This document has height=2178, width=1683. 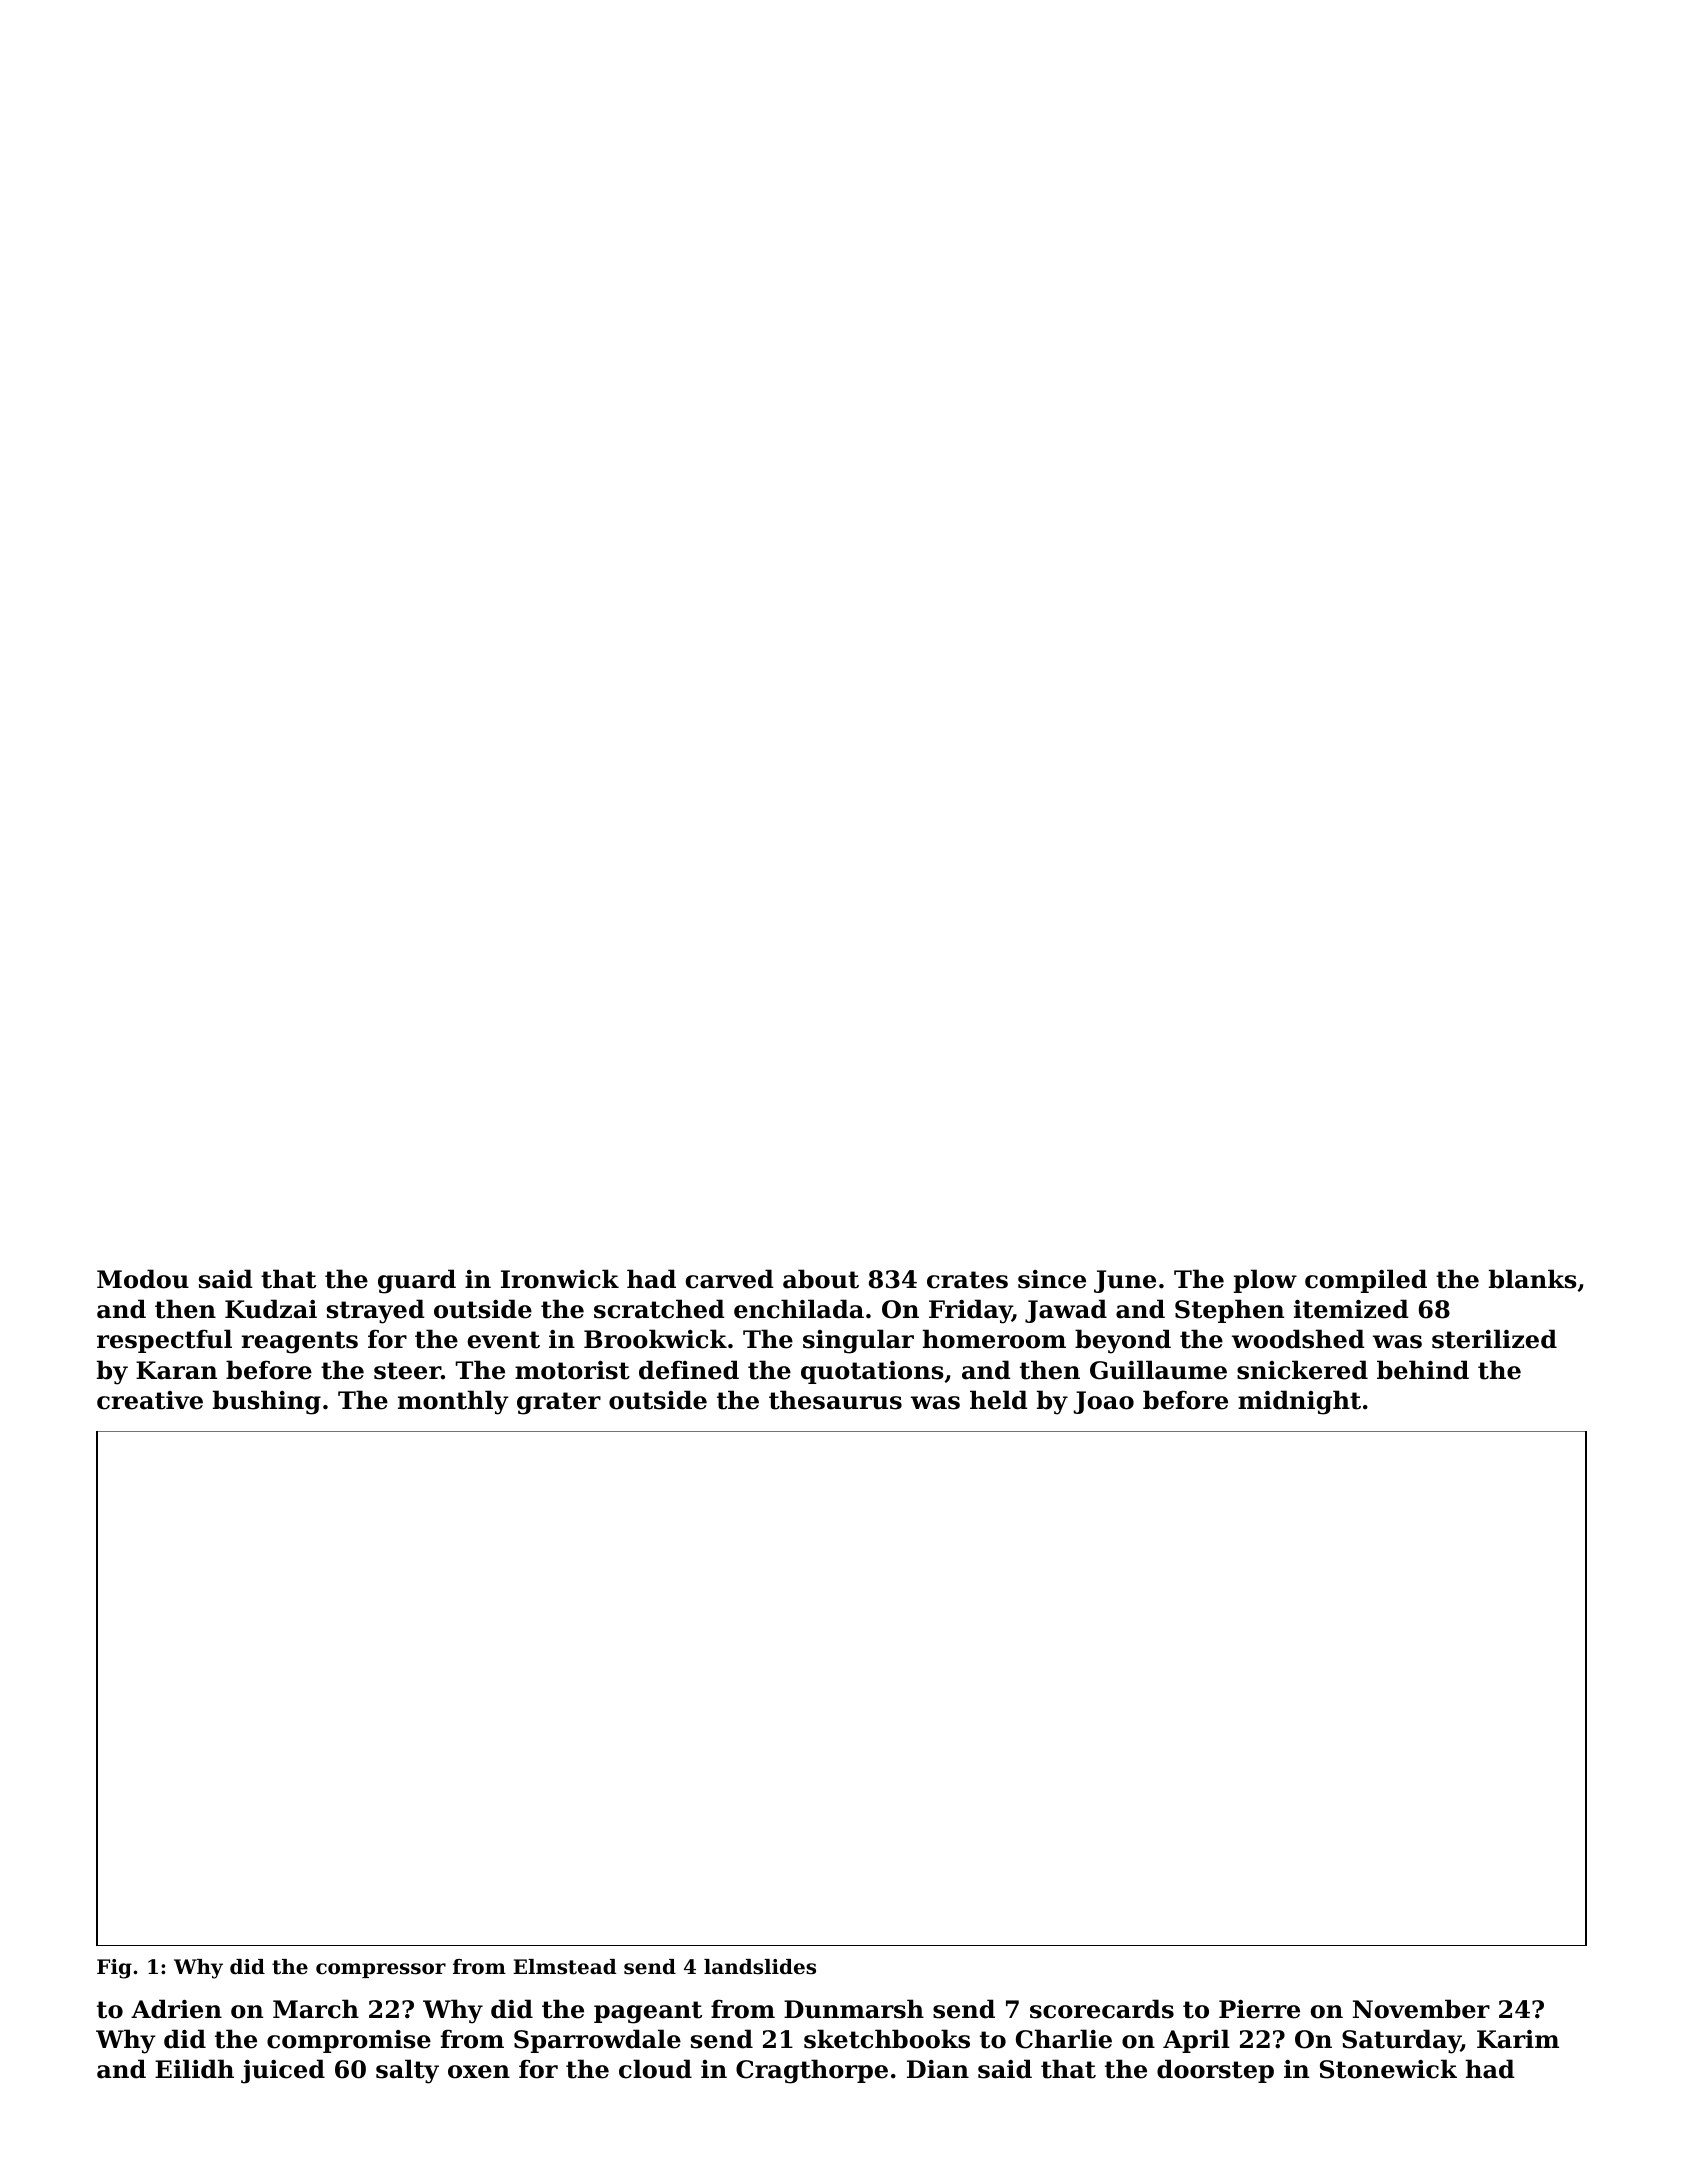 I want to click on guard, so click(x=417, y=1281).
